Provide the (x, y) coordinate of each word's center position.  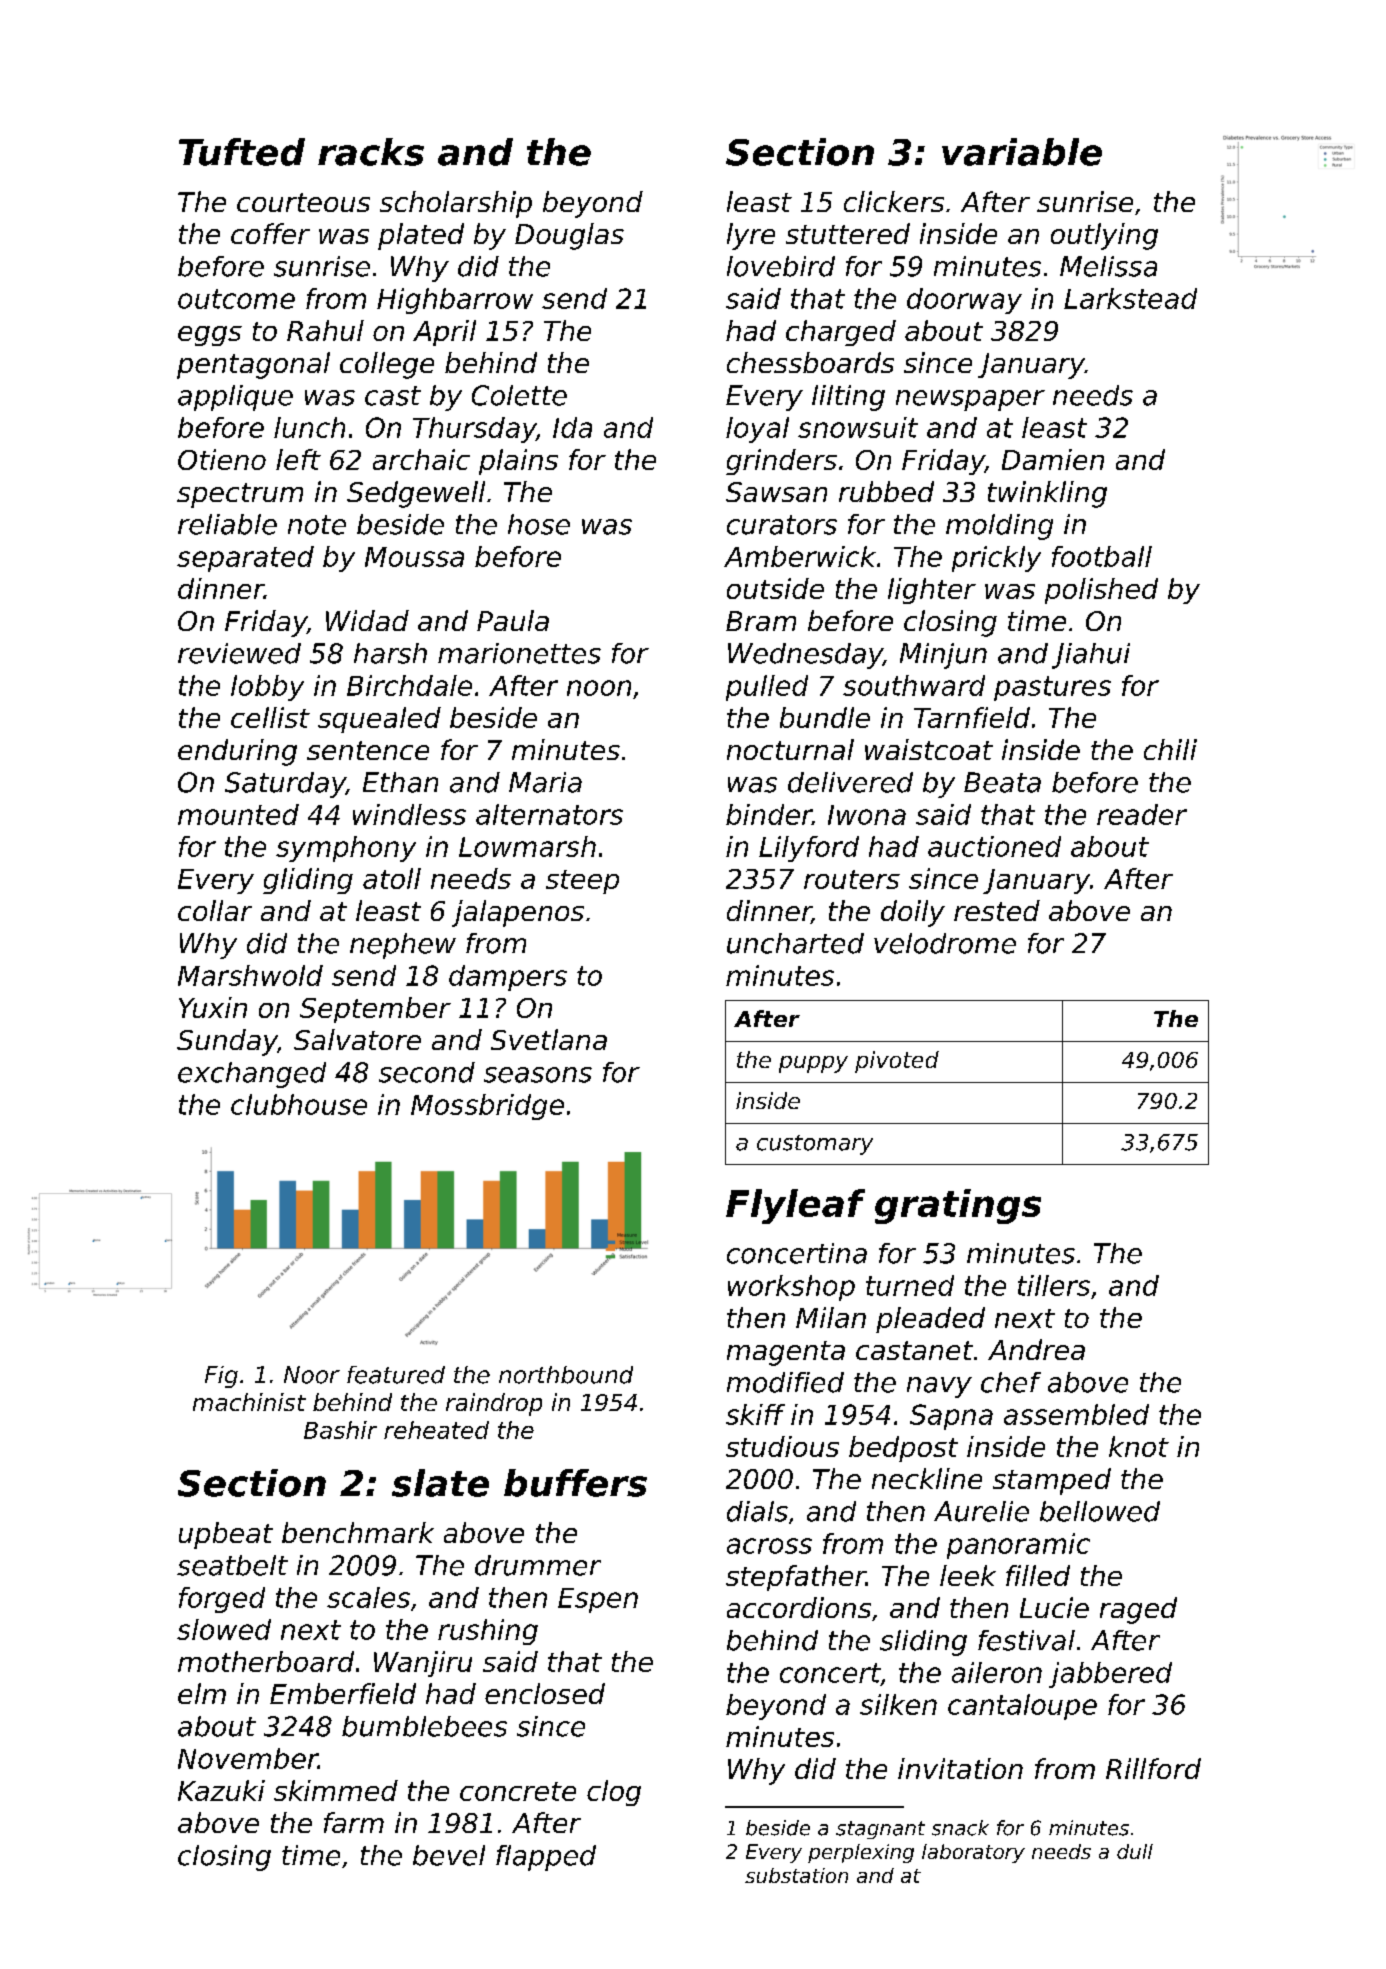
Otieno (222, 459)
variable (1022, 152)
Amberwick (800, 556)
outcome (236, 299)
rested (997, 910)
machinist (249, 1402)
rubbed (886, 491)
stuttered (848, 233)
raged (1138, 1610)
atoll (392, 878)
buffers (575, 1483)
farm (354, 1822)
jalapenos (518, 913)
